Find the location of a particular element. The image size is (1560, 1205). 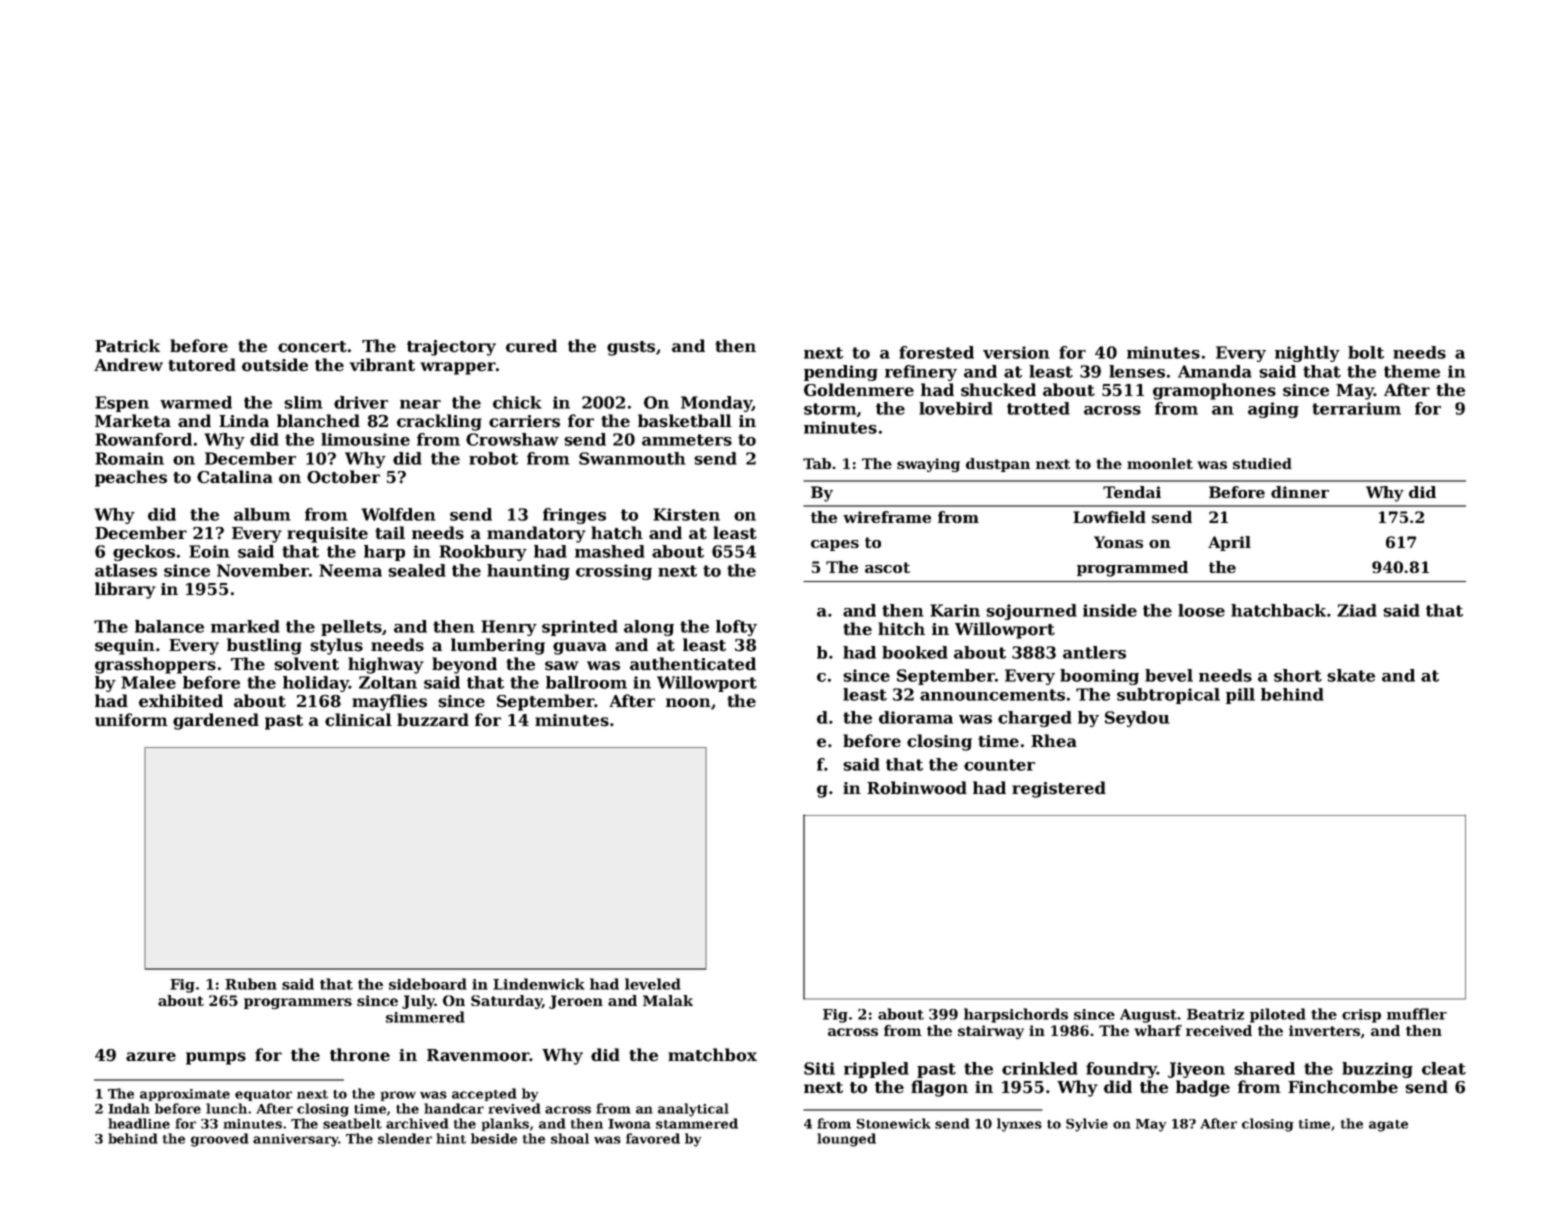

version is located at coordinates (1016, 352).
